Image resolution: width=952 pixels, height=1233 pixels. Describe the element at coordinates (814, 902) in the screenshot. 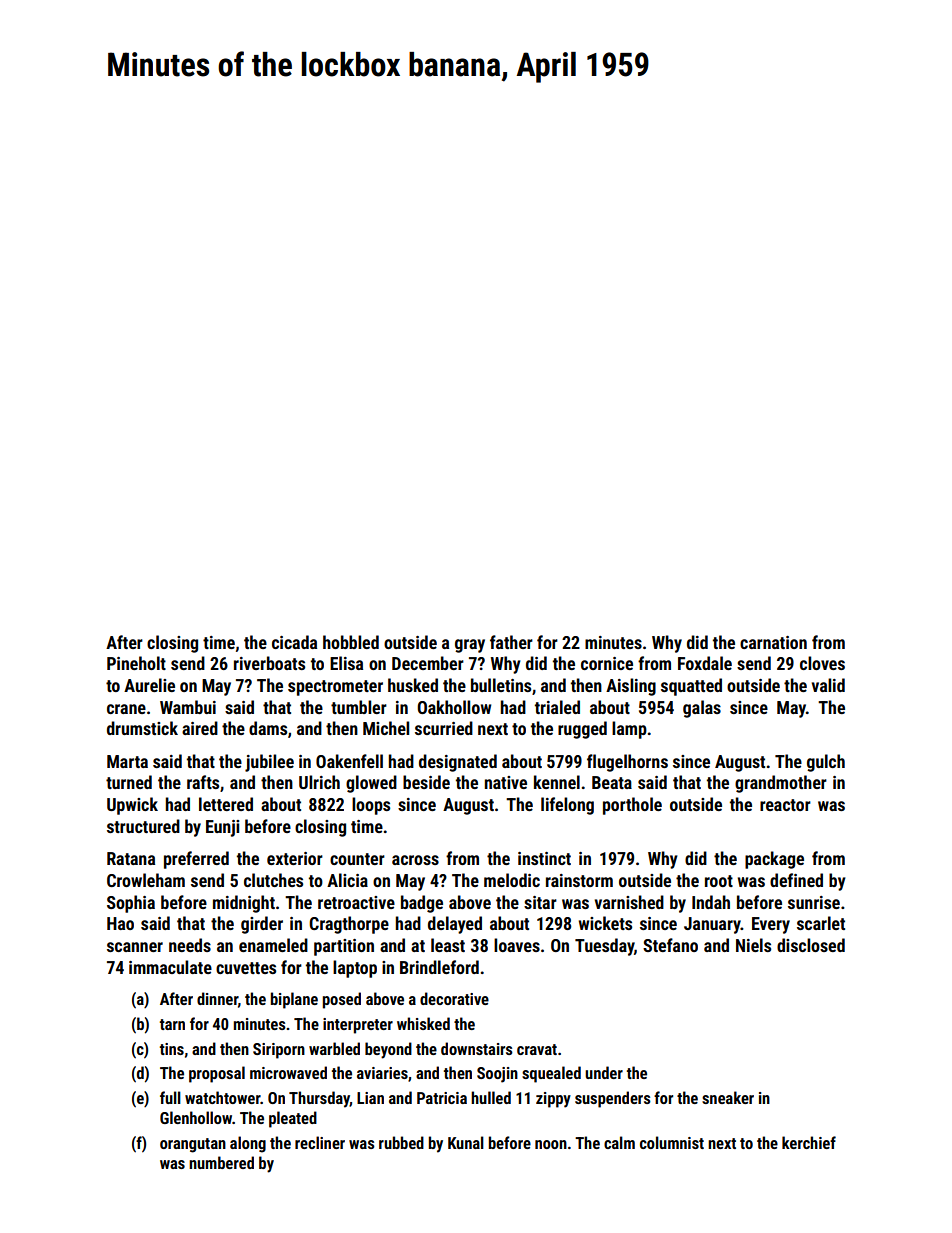

I see `sunrise` at that location.
